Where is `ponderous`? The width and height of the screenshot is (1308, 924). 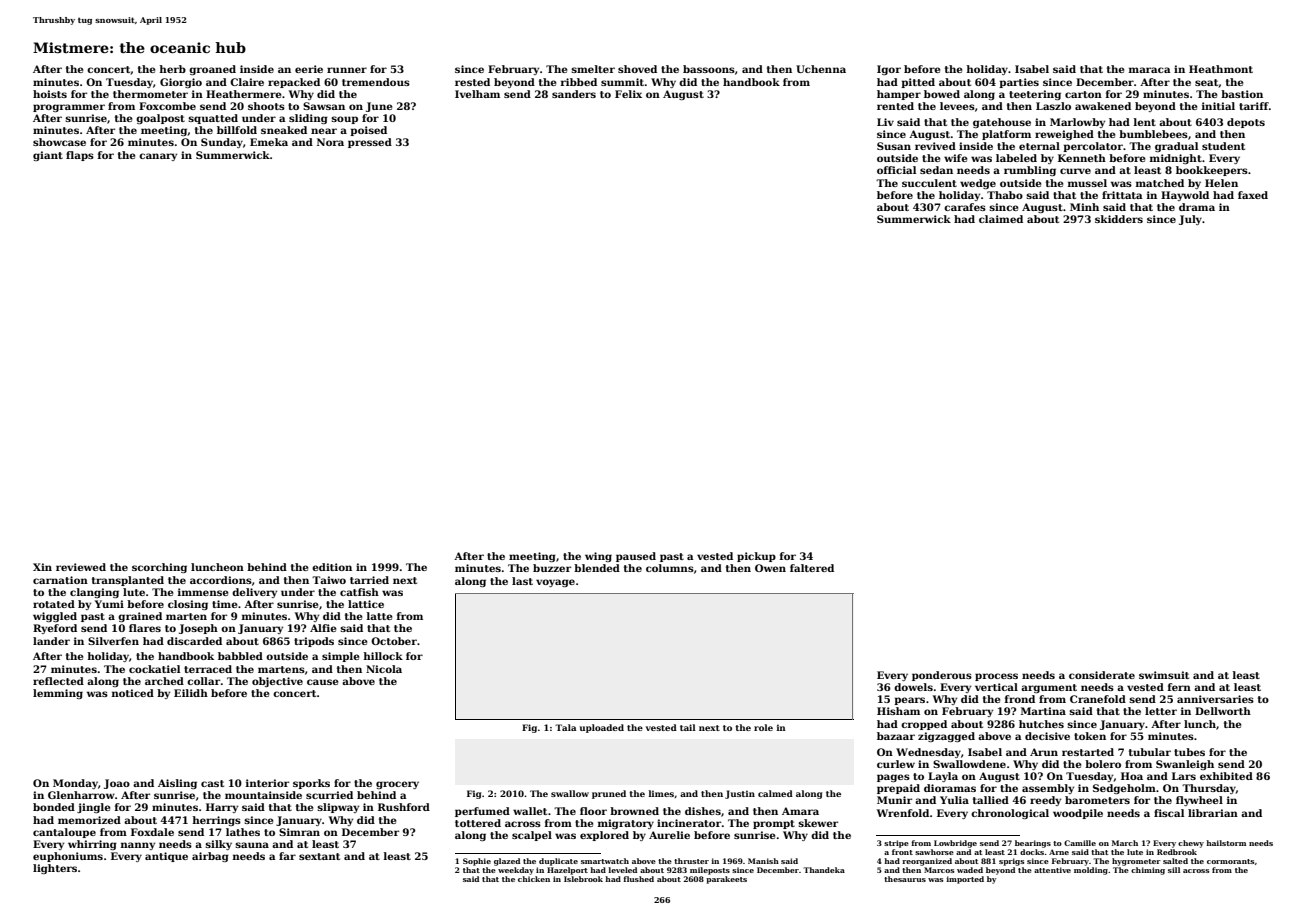 ponderous is located at coordinates (942, 676).
